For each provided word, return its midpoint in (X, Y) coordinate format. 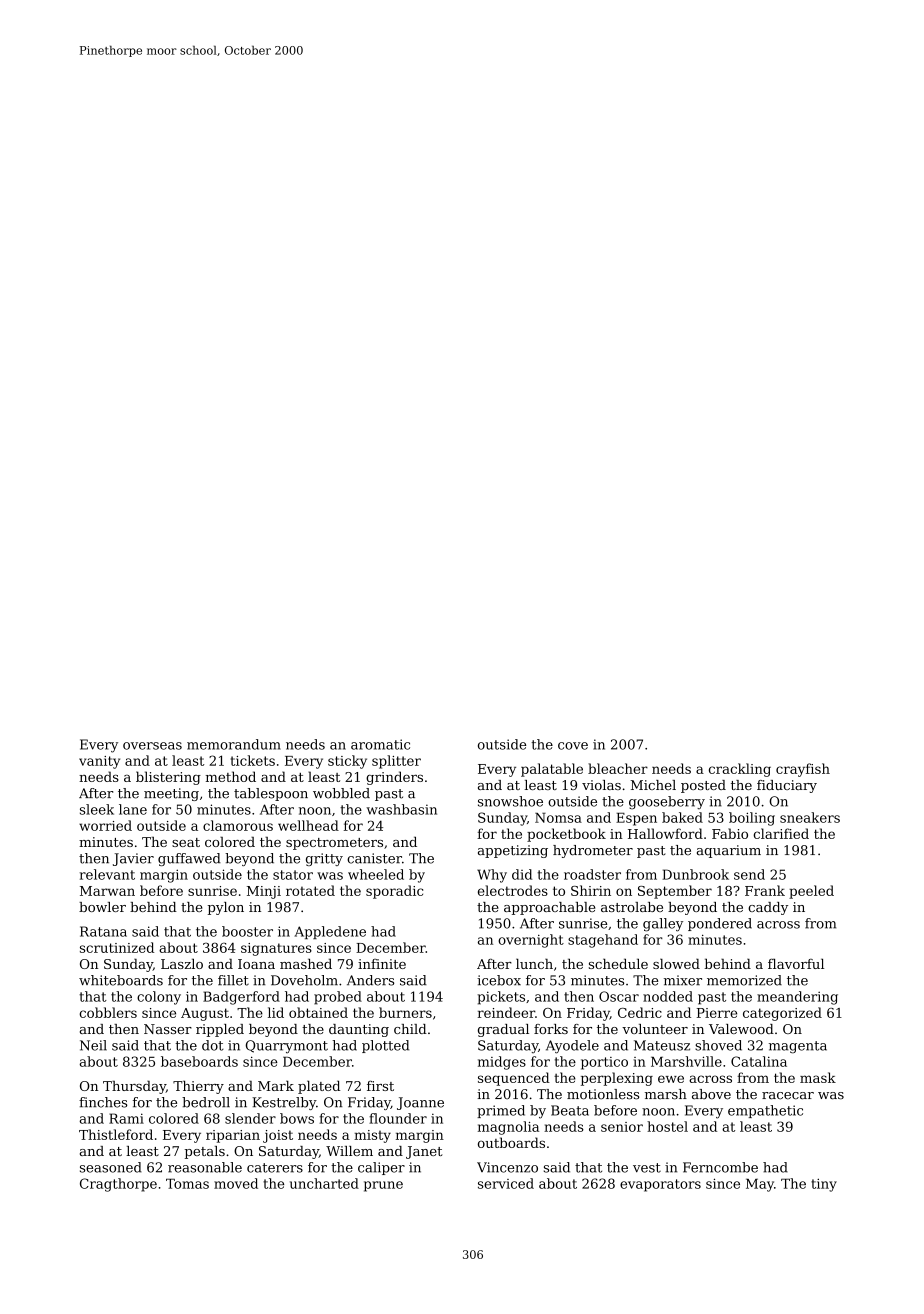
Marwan (107, 891)
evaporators (660, 1185)
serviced (506, 1183)
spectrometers (334, 844)
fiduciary (787, 786)
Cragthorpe (118, 1185)
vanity (99, 762)
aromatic (380, 744)
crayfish (803, 770)
